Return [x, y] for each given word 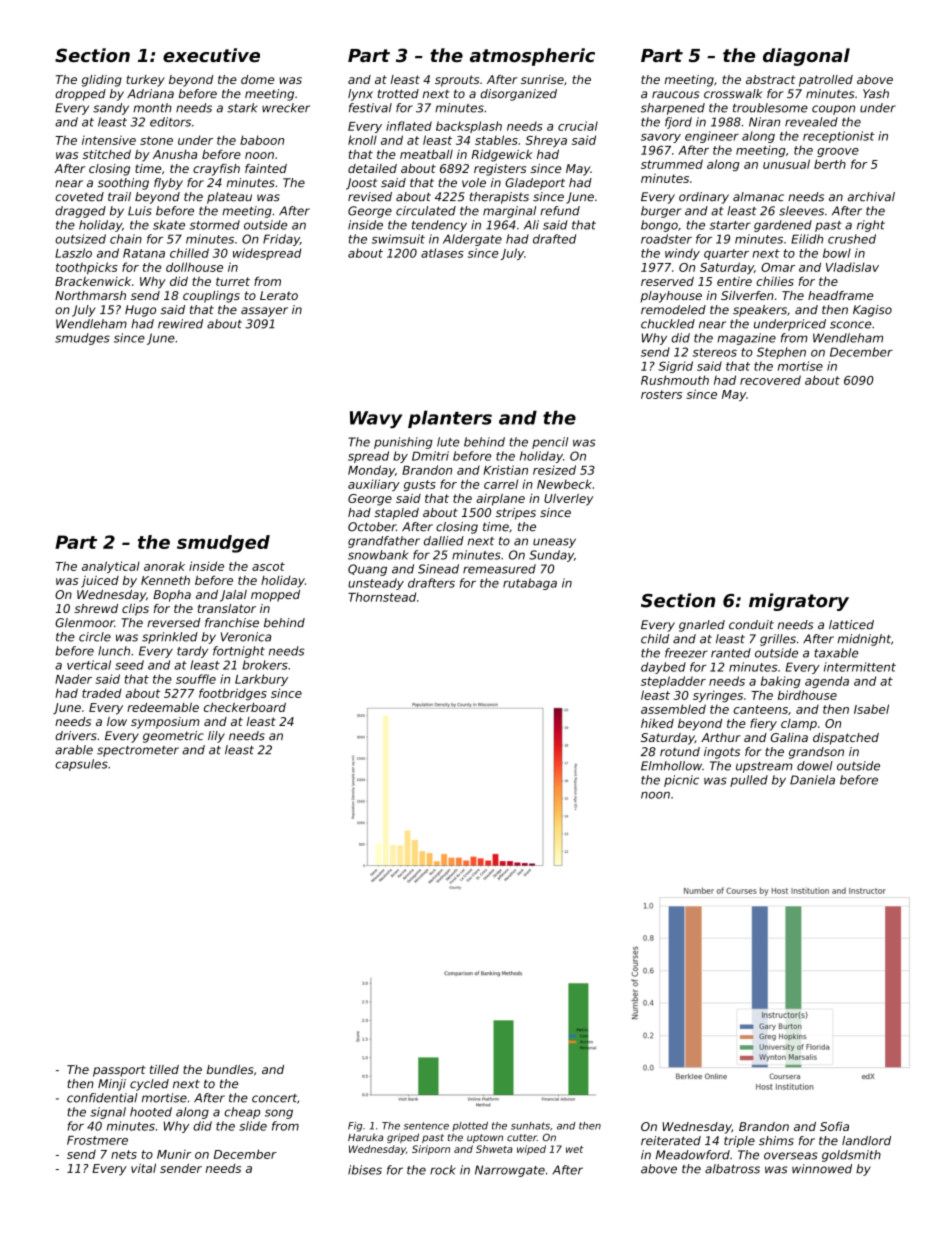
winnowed [822, 1169]
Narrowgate [510, 1171]
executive [211, 55]
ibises [365, 1170]
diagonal [806, 57]
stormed [215, 225]
